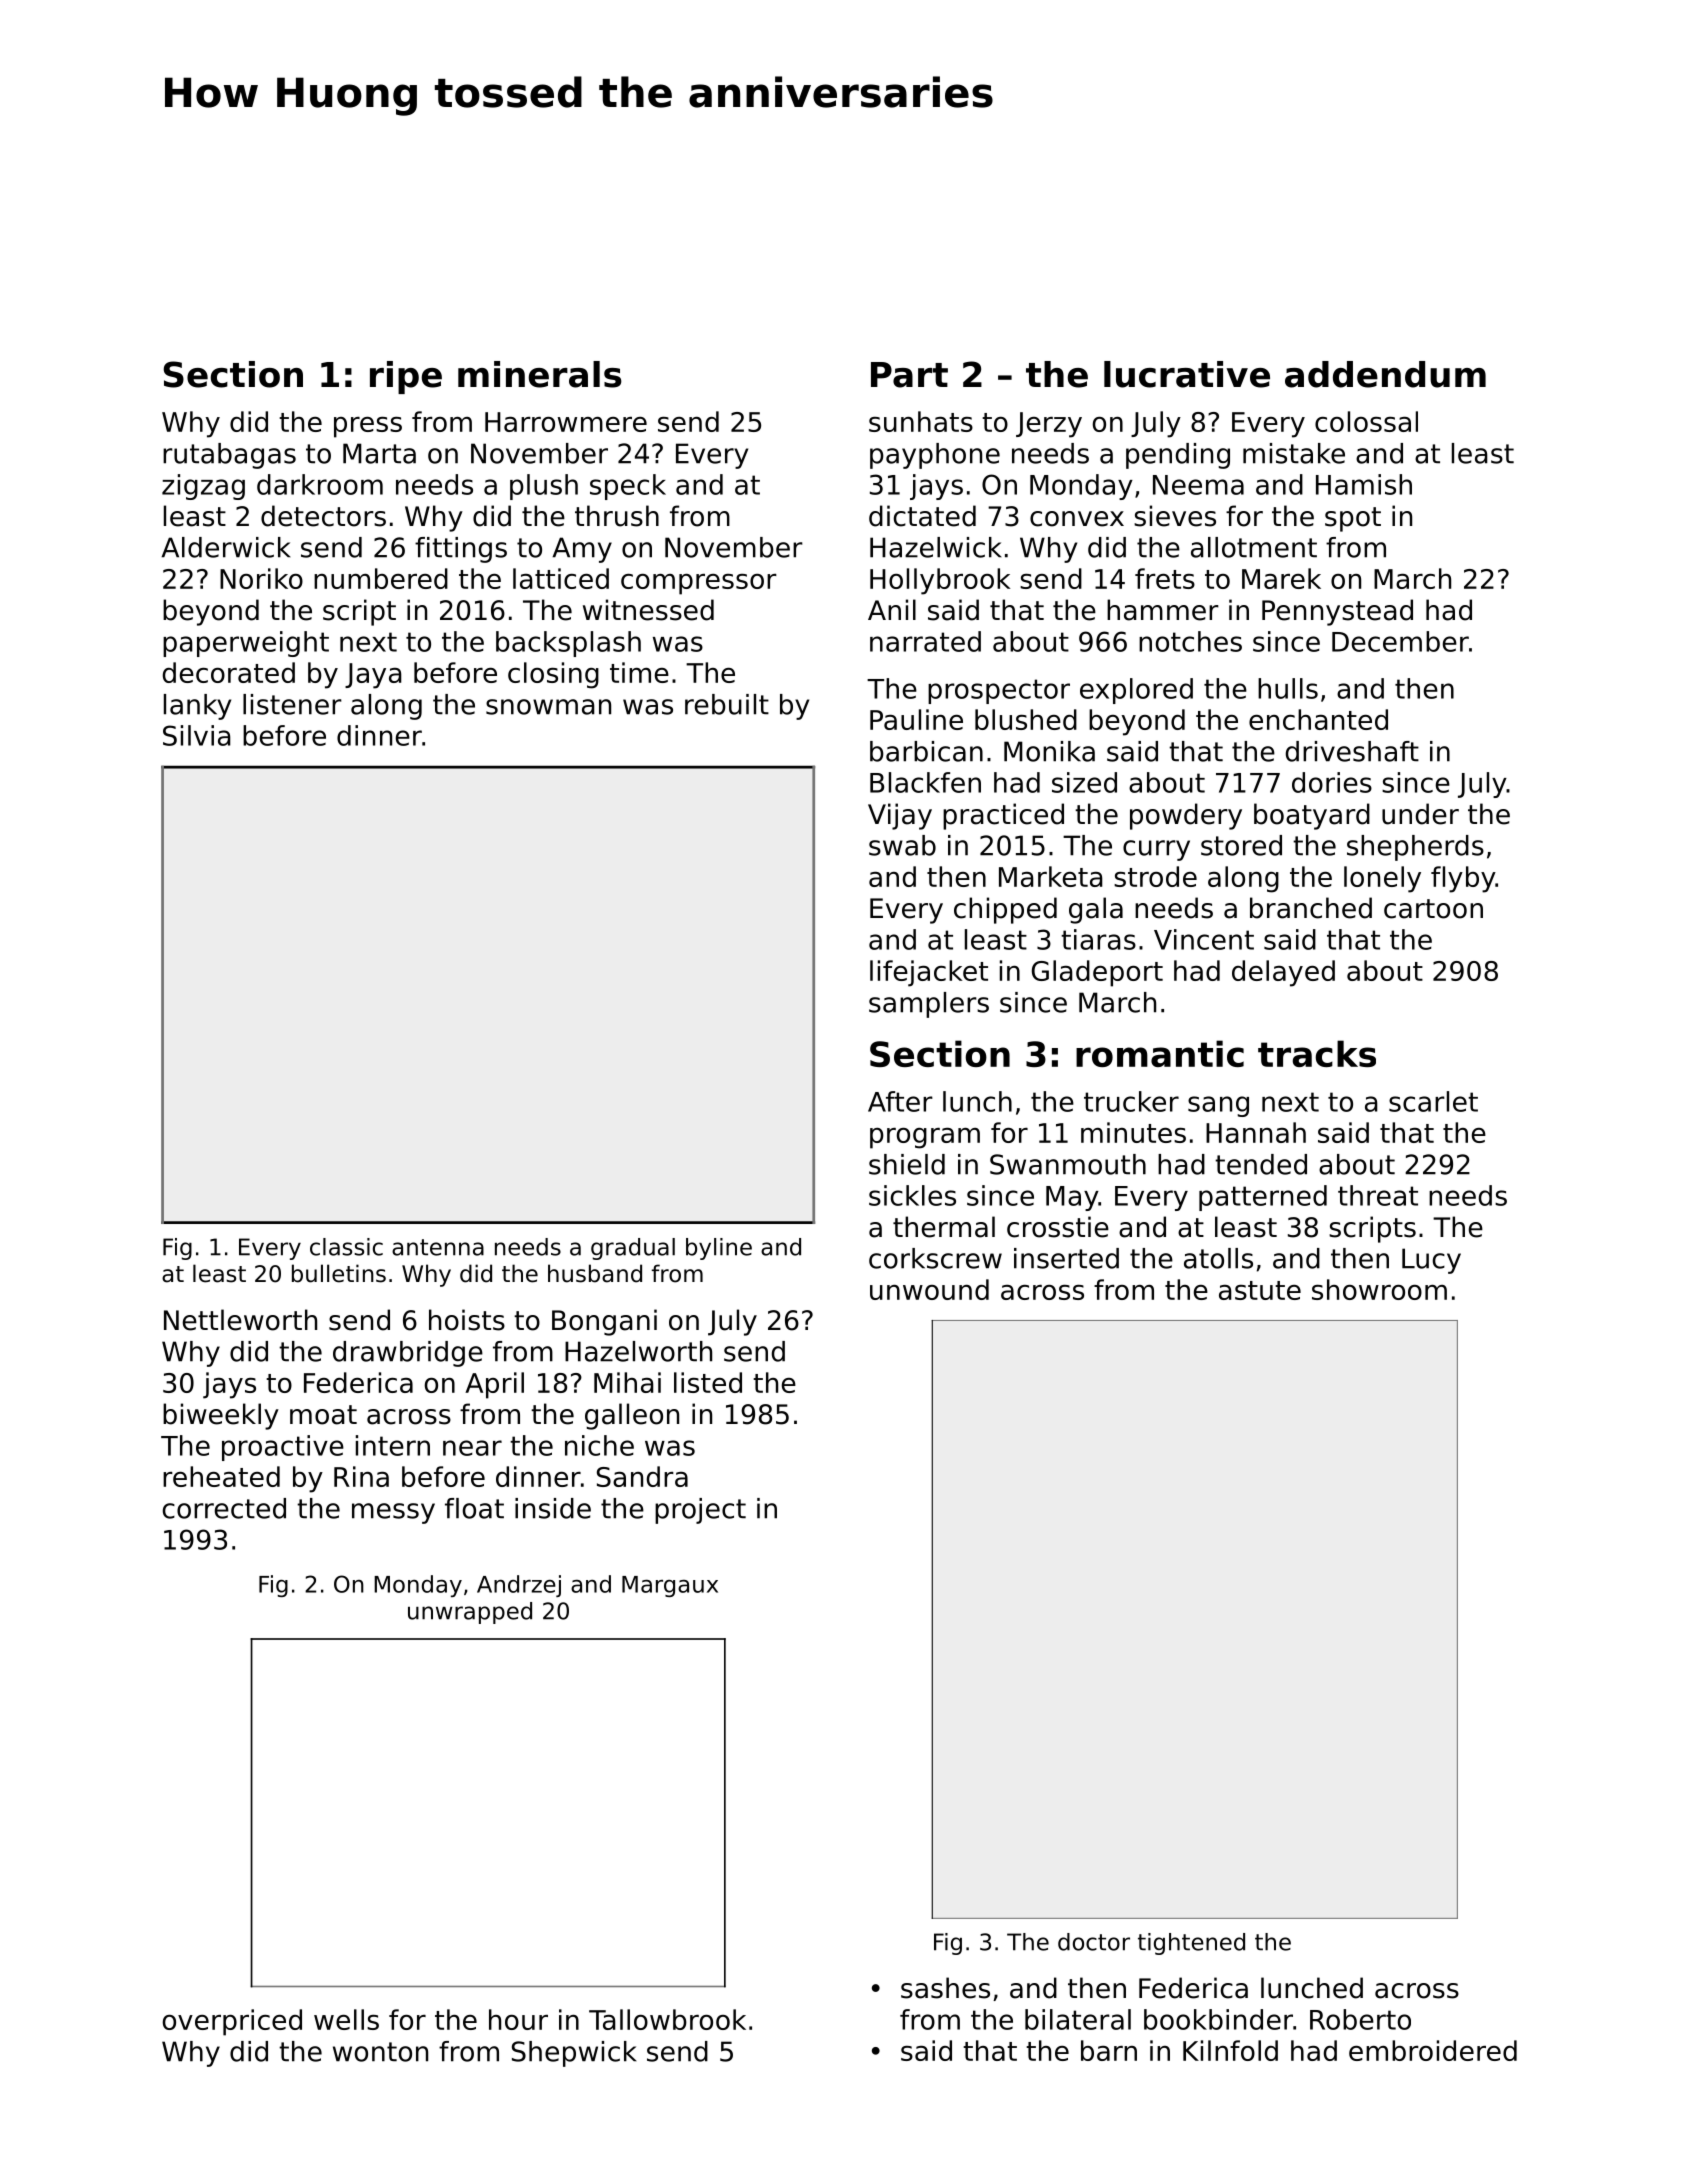  What do you see at coordinates (197, 735) in the image?
I see `Silvia` at bounding box center [197, 735].
